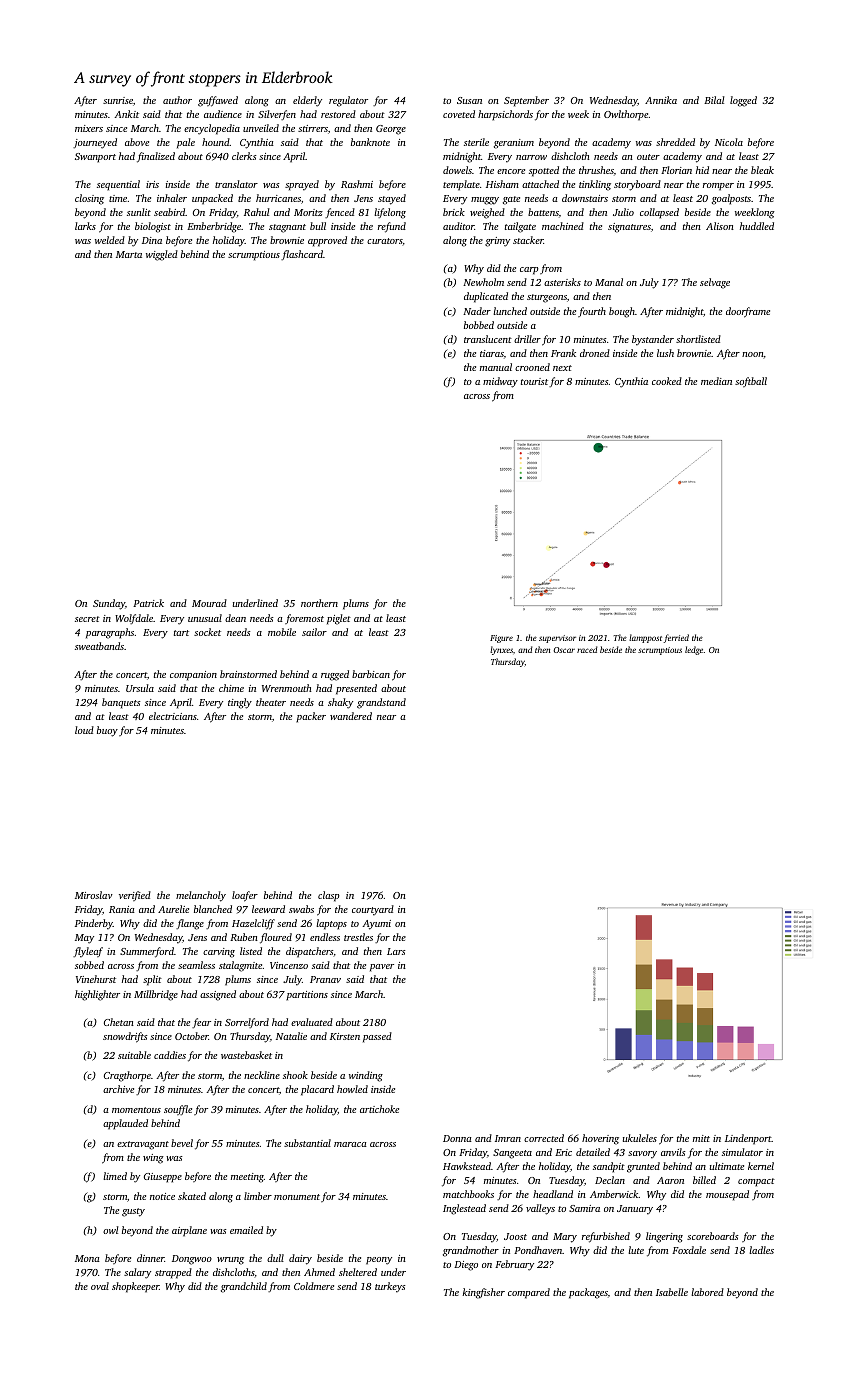 This screenshot has height=1400, width=849. I want to click on tiaras, so click(492, 353).
